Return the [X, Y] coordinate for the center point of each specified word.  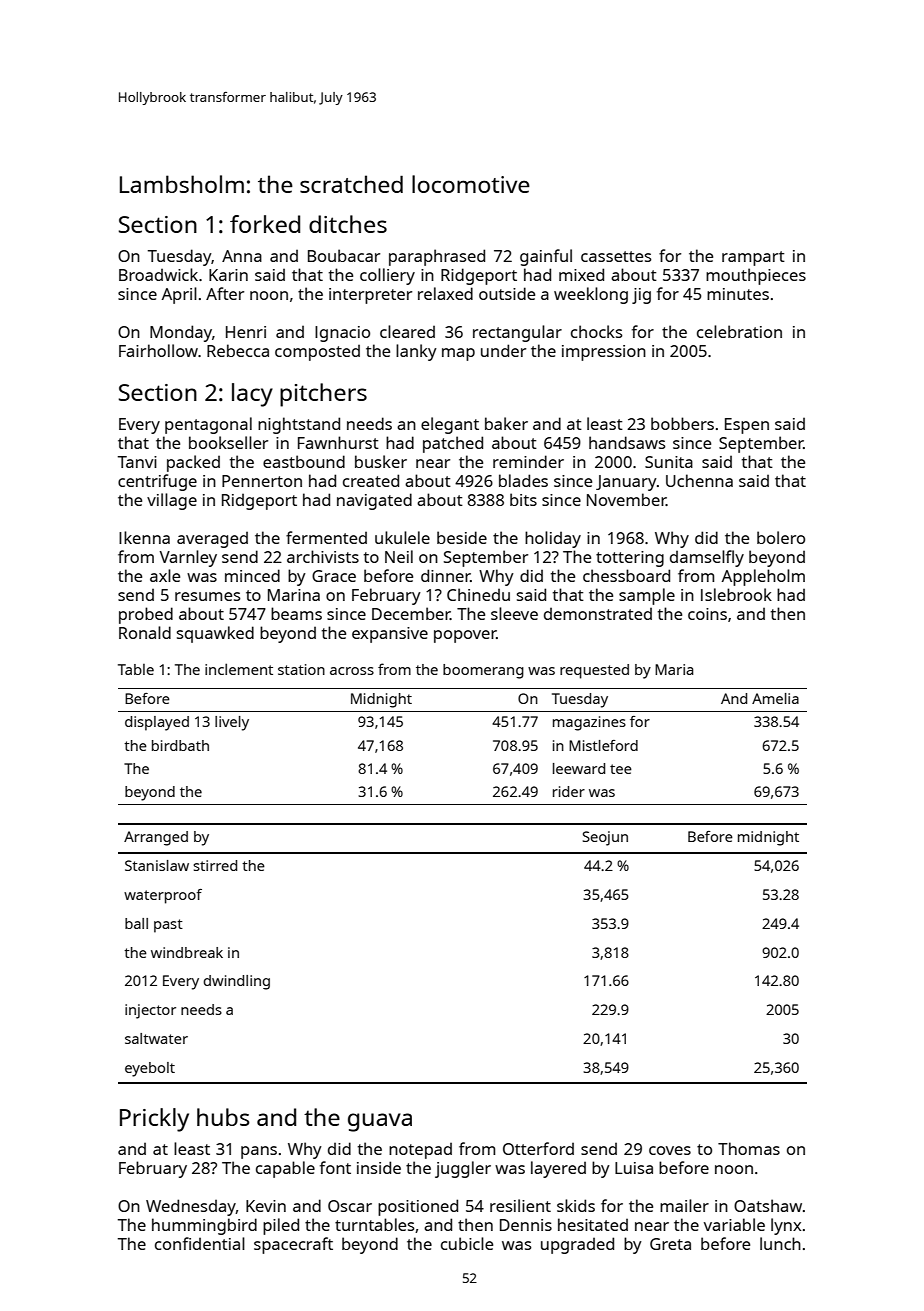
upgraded [577, 1245]
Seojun [605, 838]
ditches [348, 224]
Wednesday [191, 1207]
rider [569, 791]
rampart [753, 258]
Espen [747, 426]
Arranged [156, 838]
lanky [416, 352]
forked [265, 224]
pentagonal [208, 425]
